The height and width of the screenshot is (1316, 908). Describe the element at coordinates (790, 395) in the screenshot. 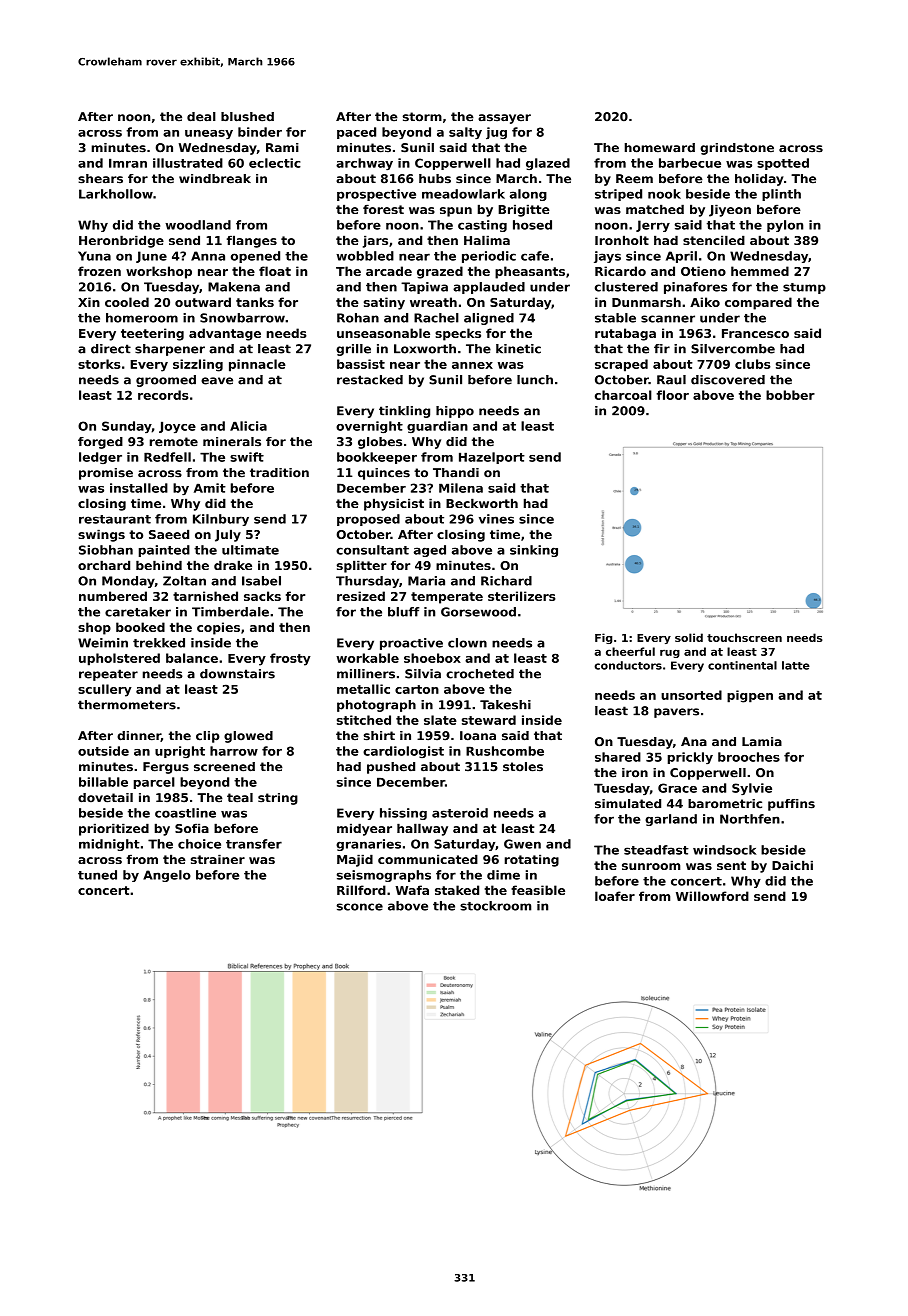

I see `bobber` at that location.
